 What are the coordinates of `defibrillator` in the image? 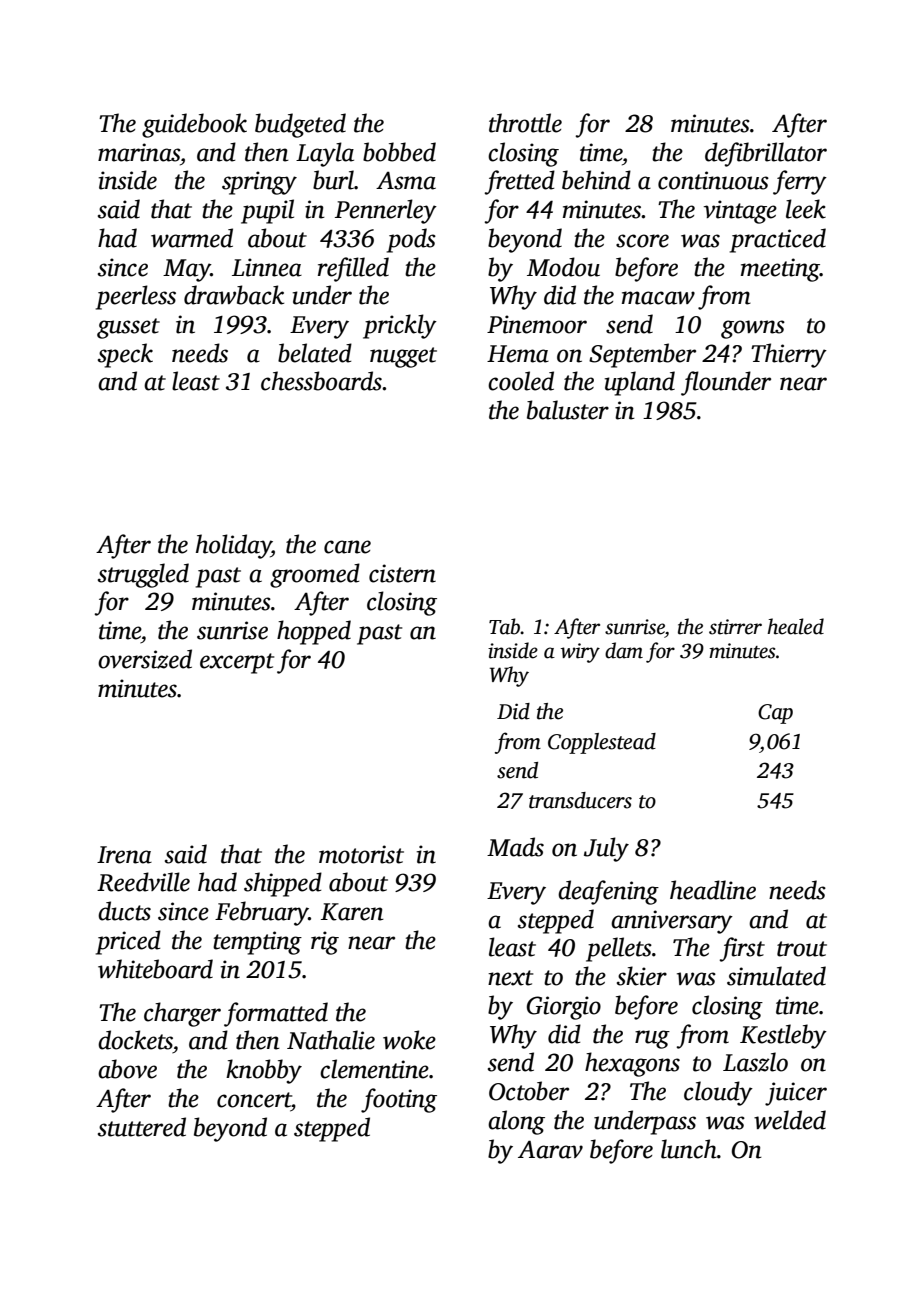 It's located at (766, 154).
